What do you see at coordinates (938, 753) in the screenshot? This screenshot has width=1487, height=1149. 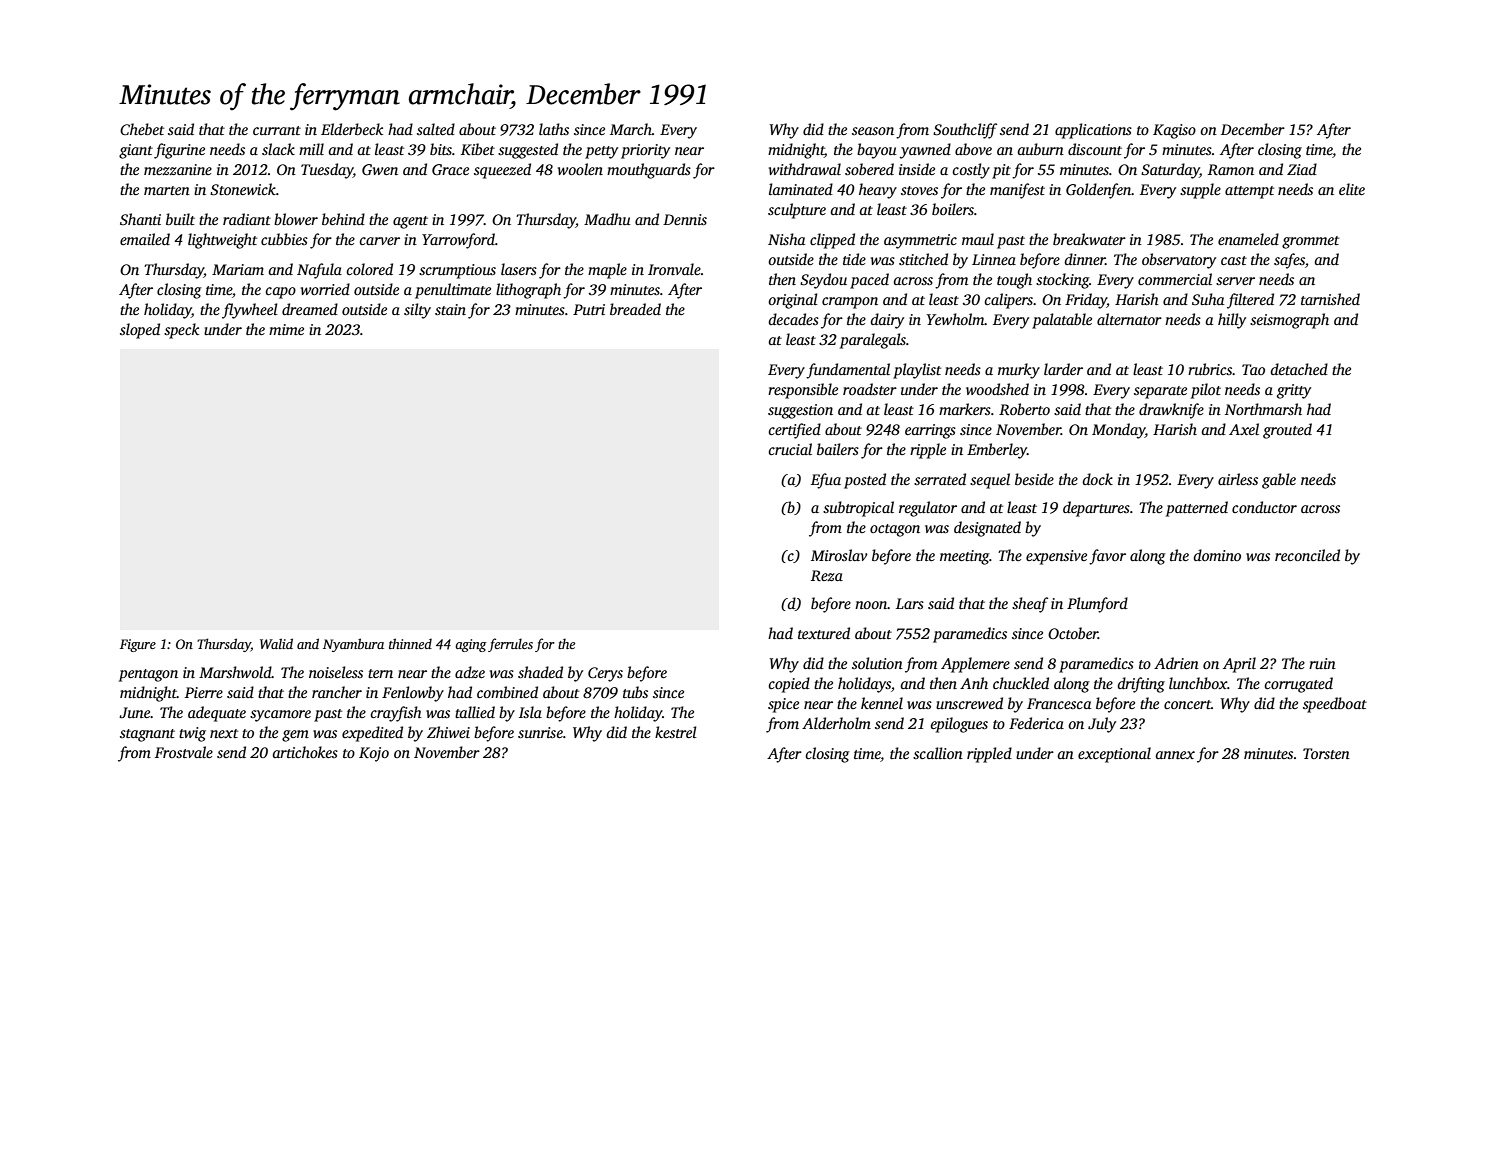 I see `scallion` at bounding box center [938, 753].
